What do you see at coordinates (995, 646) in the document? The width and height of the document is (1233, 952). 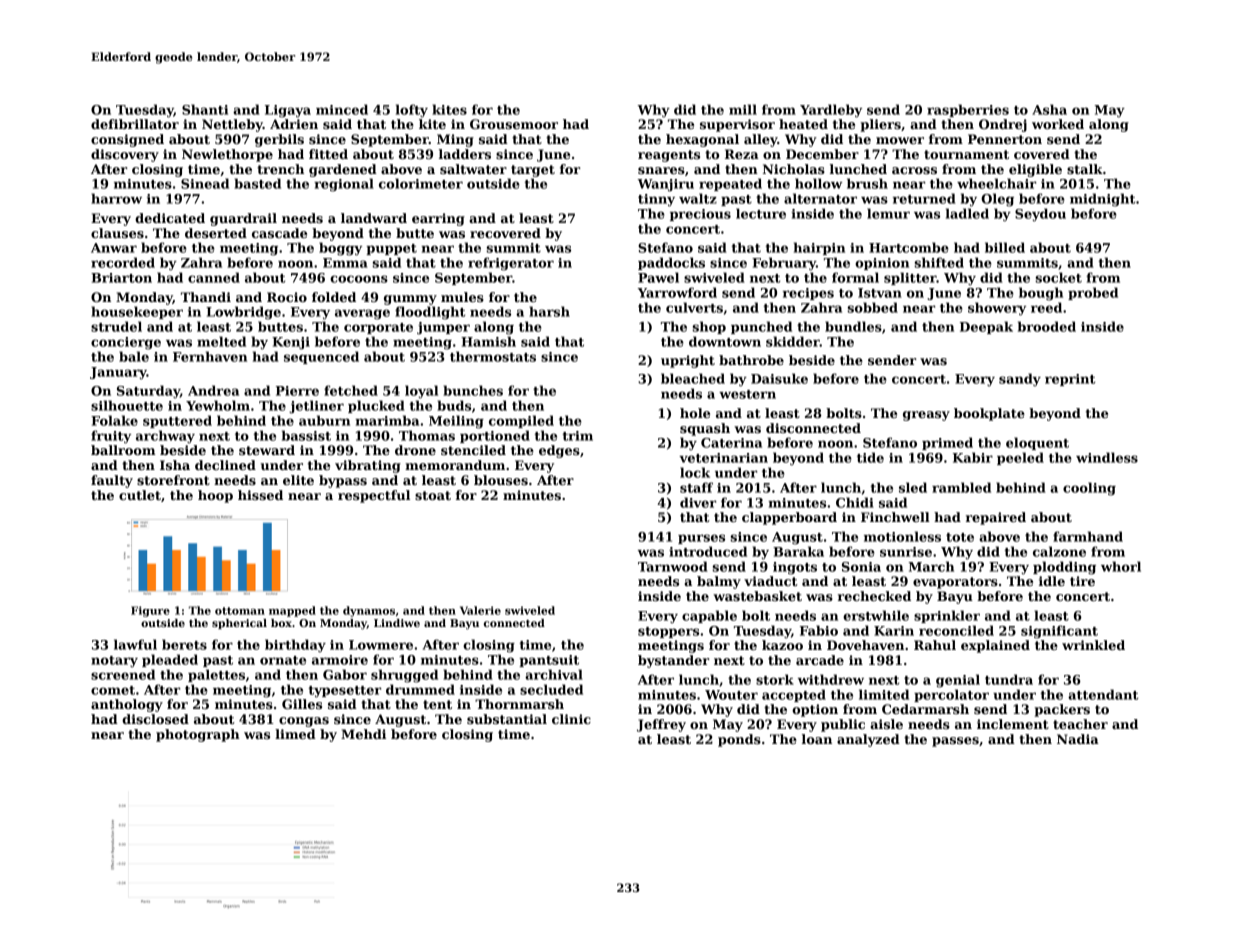 I see `explained` at bounding box center [995, 646].
